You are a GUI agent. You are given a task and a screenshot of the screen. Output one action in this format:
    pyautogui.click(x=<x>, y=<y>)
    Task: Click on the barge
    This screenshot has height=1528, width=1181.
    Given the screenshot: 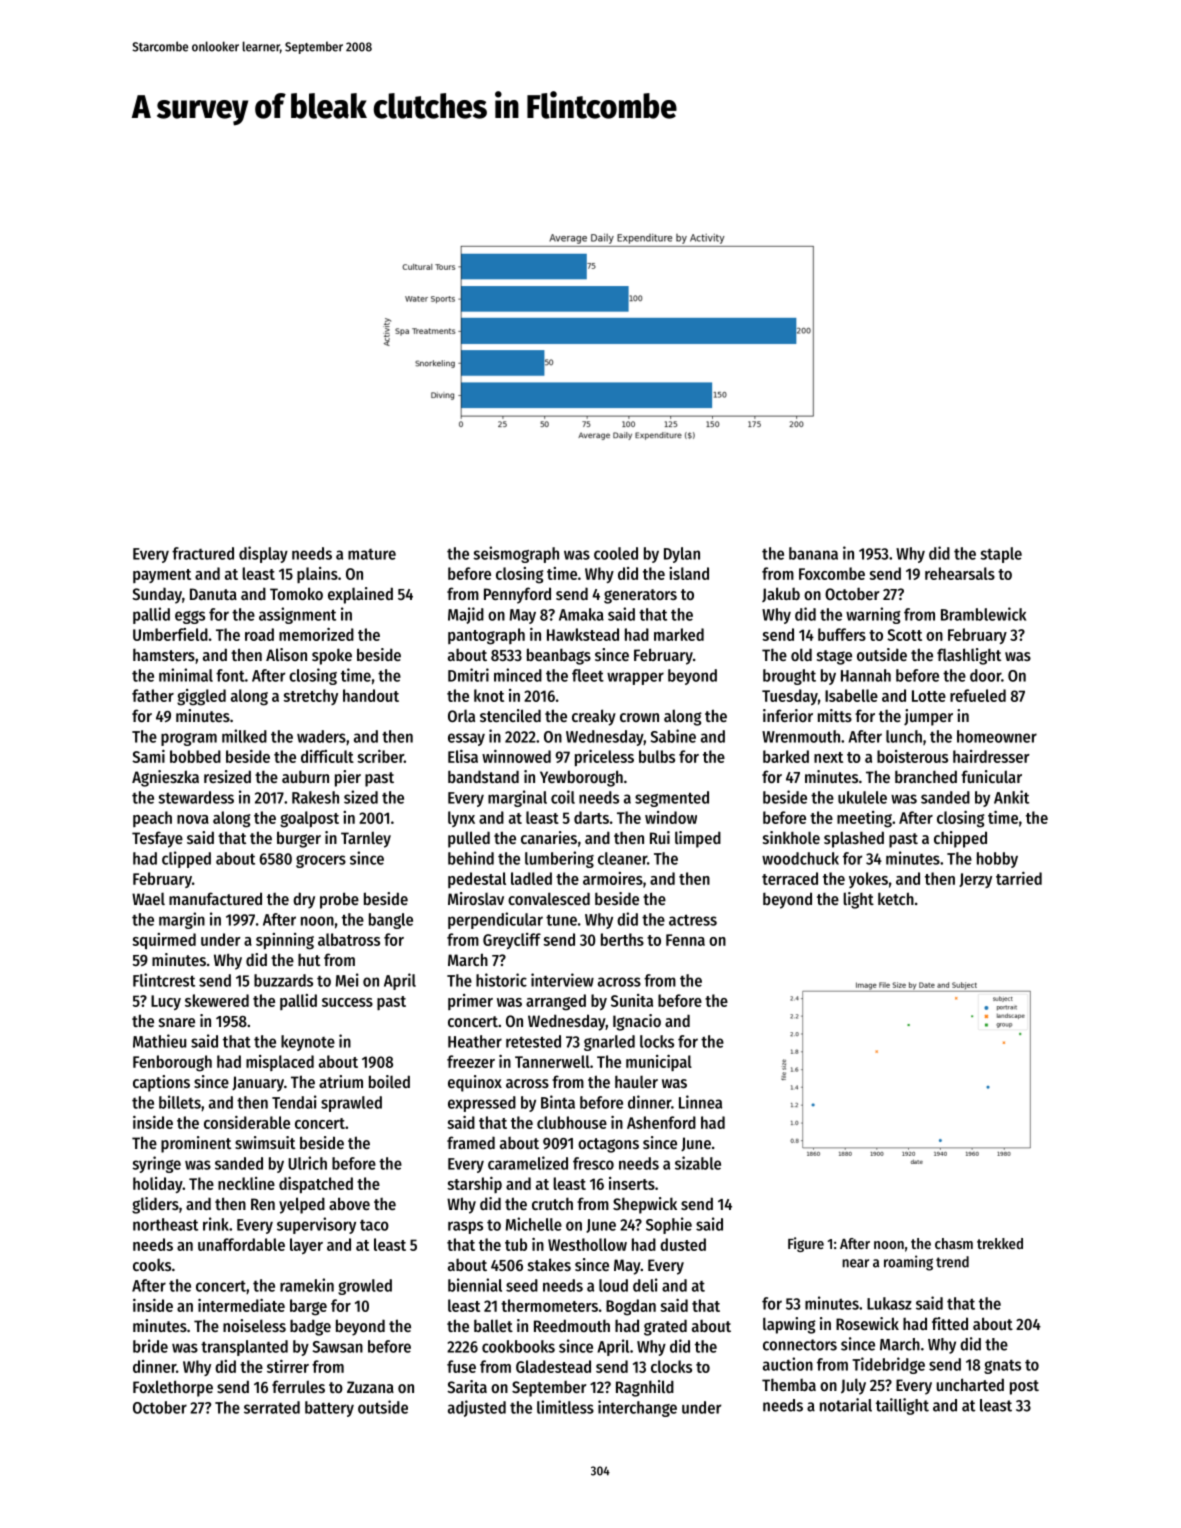 What is the action you would take?
    pyautogui.click(x=308, y=1307)
